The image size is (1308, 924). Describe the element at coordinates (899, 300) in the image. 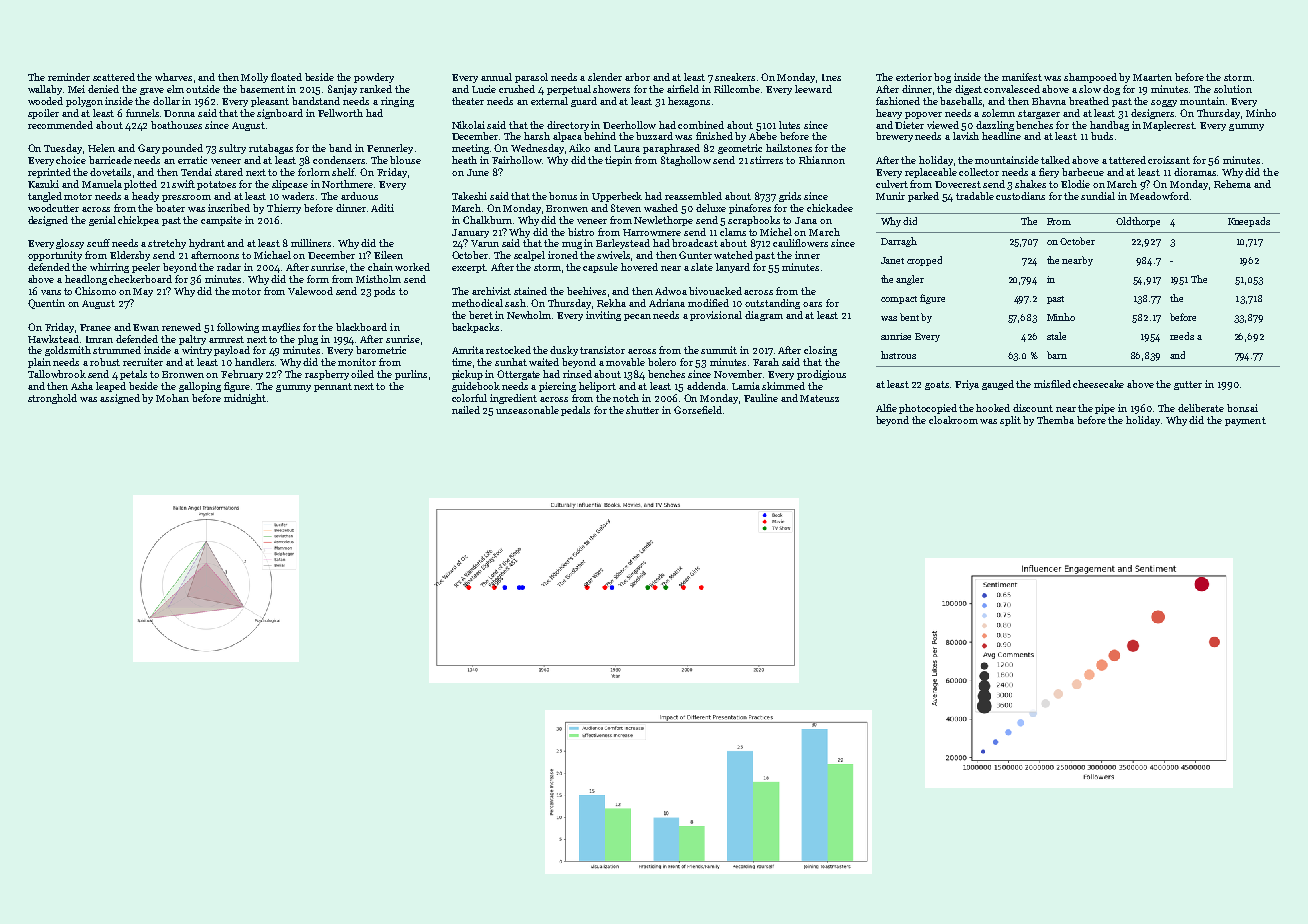

I see `compact` at that location.
